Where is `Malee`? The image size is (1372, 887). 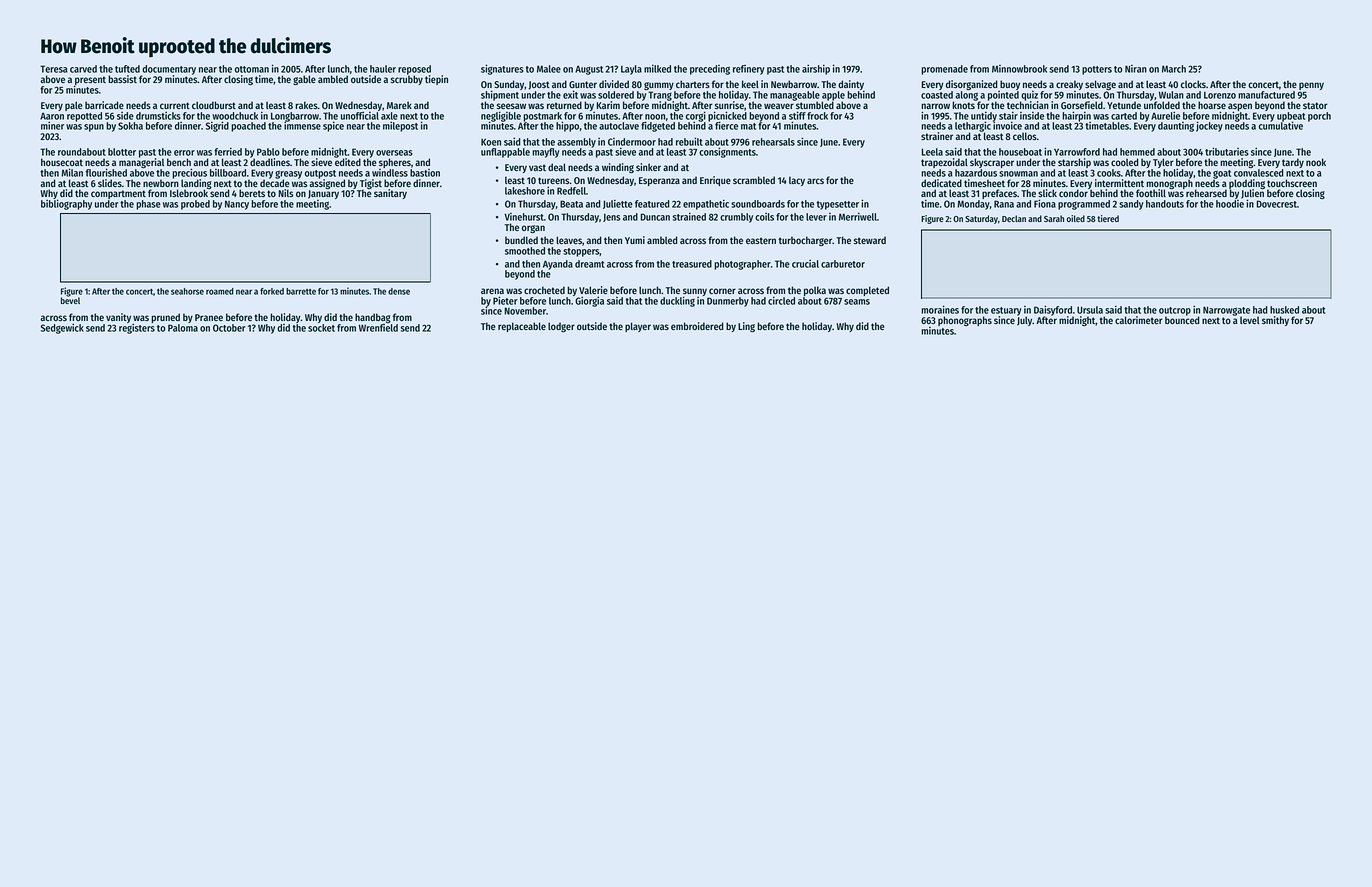 Malee is located at coordinates (549, 69).
